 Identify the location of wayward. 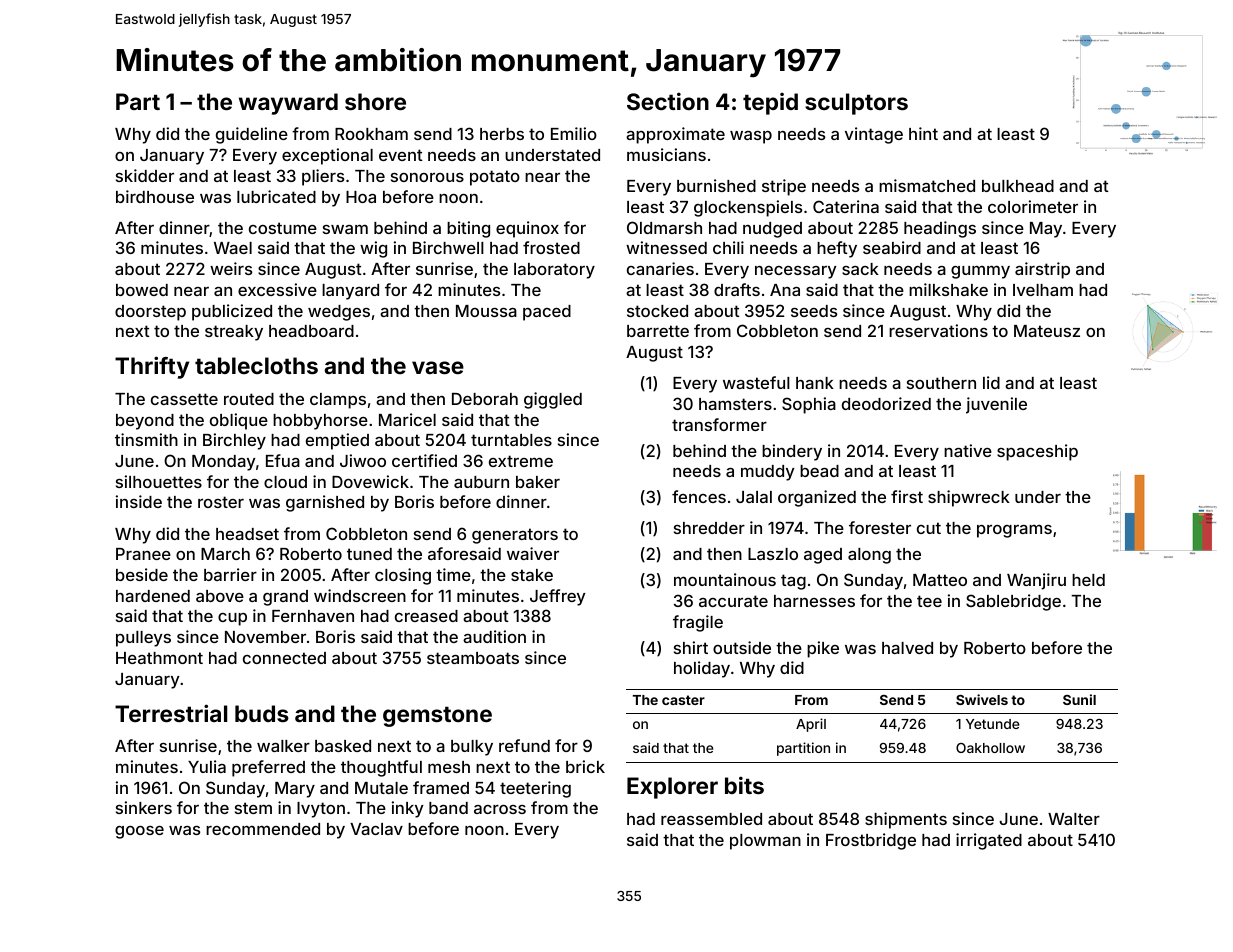
(288, 104).
